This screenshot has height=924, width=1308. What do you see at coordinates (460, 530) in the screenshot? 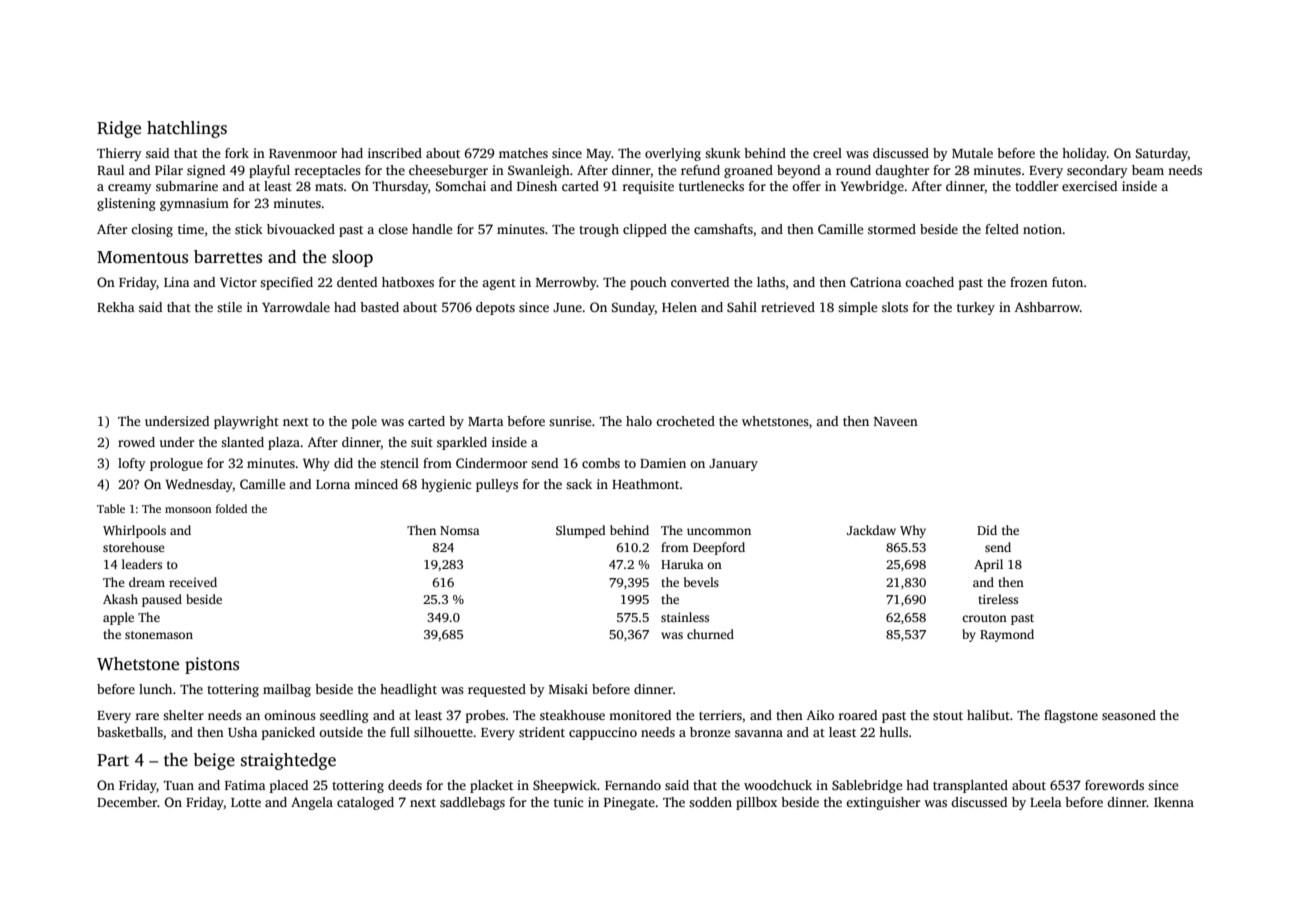
I see `Nomsa` at bounding box center [460, 530].
